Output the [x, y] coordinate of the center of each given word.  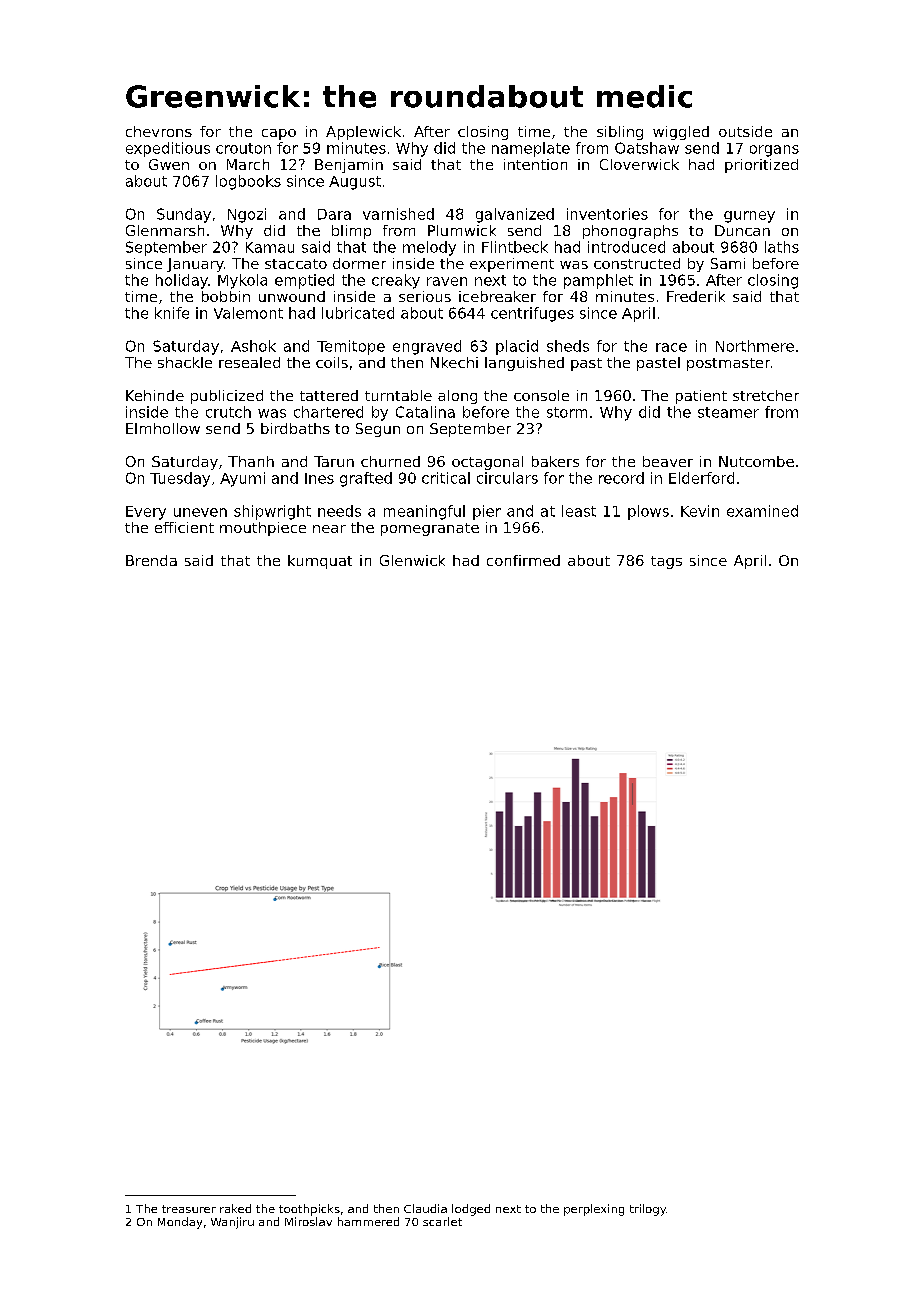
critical [446, 478]
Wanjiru [232, 1223]
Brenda [151, 560]
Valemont [248, 313]
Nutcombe [756, 461]
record [621, 478]
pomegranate [430, 529]
